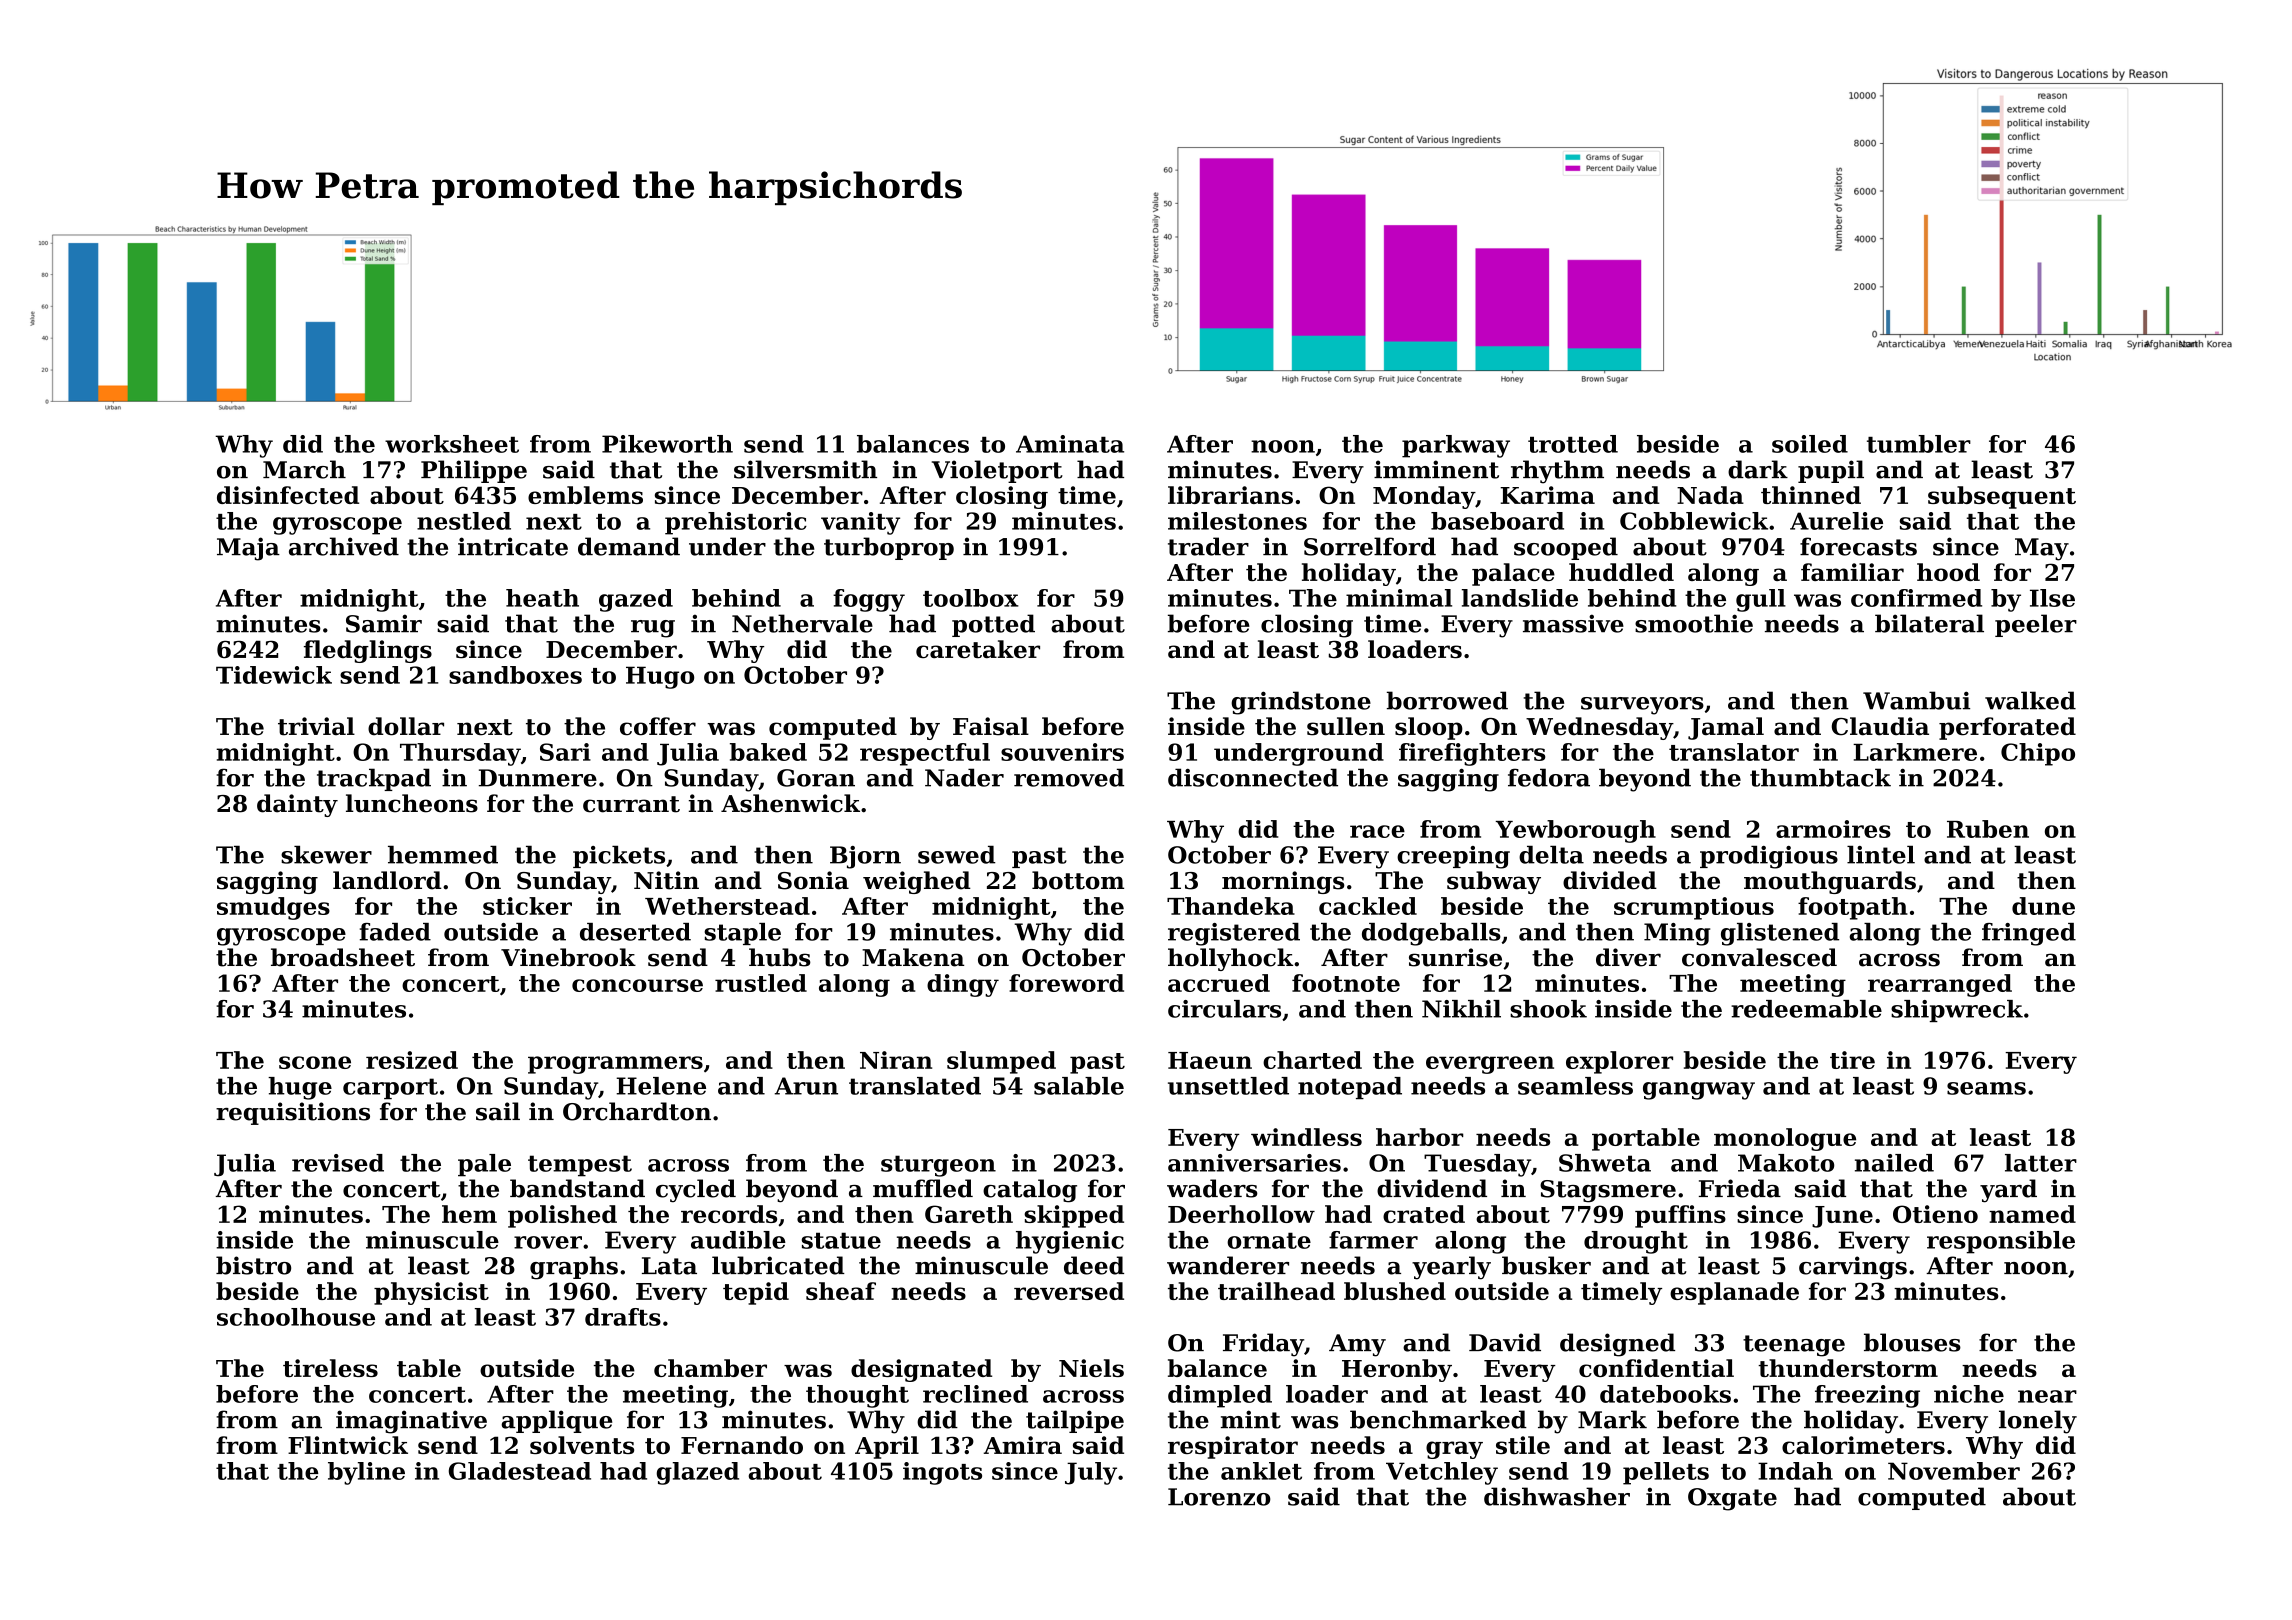 The width and height of the document is (2292, 1620). What do you see at coordinates (978, 649) in the document?
I see `caretaker` at bounding box center [978, 649].
